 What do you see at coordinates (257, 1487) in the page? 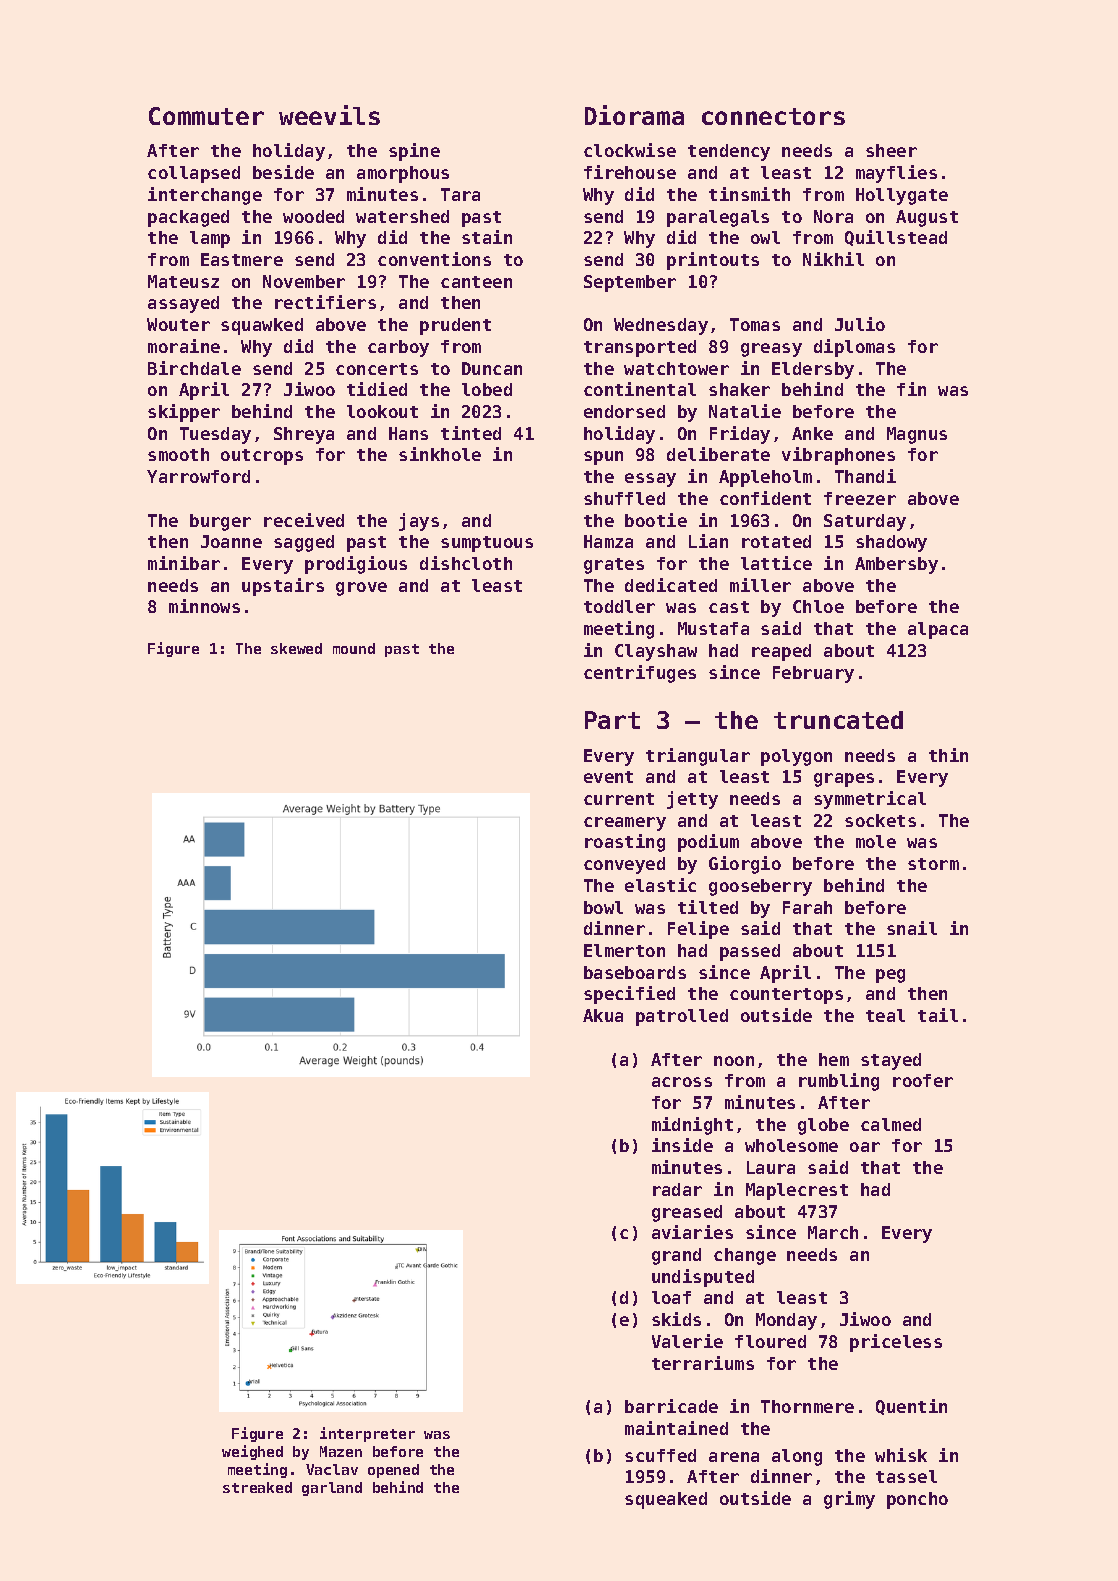
I see `streaked` at bounding box center [257, 1487].
